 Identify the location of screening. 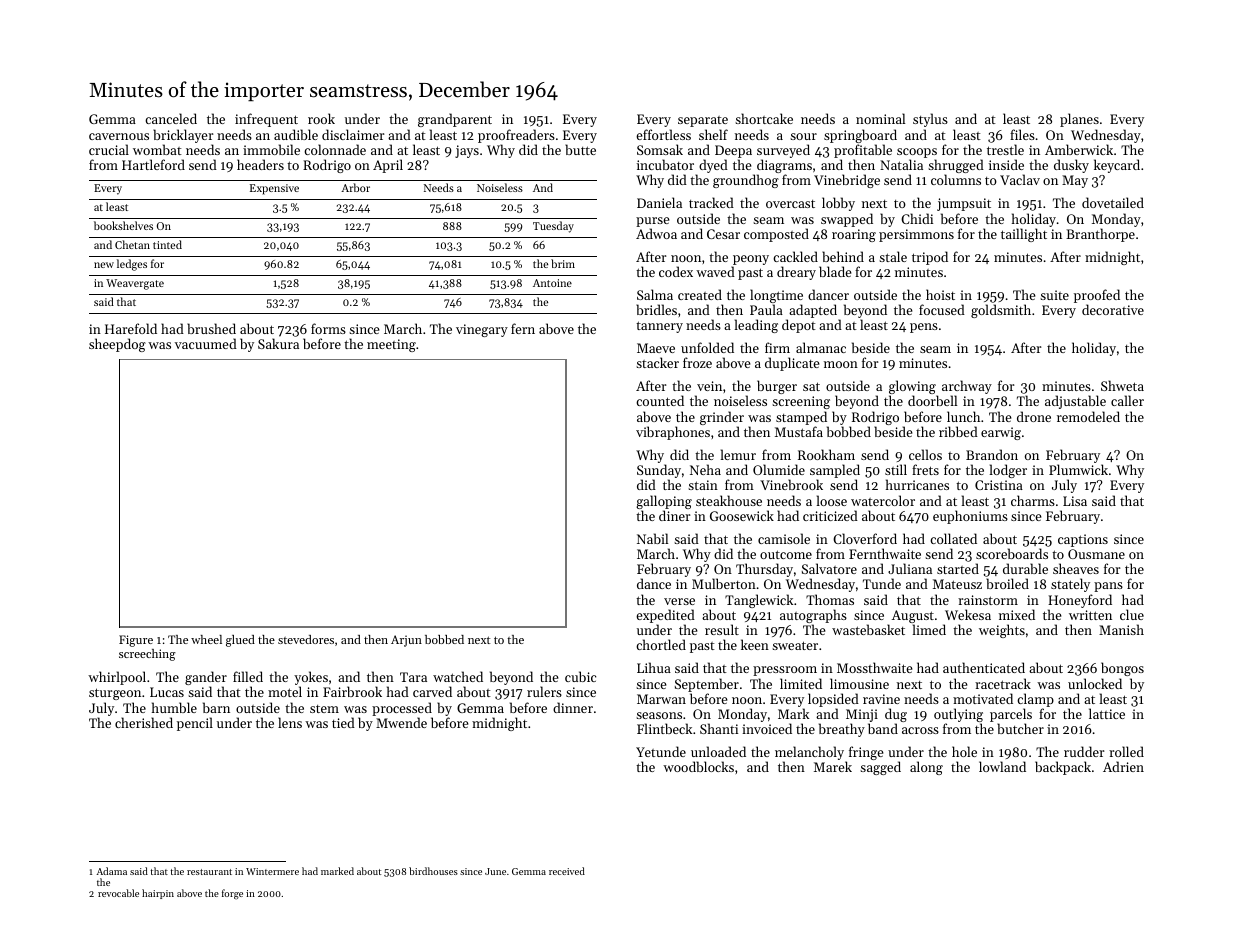
(801, 402).
